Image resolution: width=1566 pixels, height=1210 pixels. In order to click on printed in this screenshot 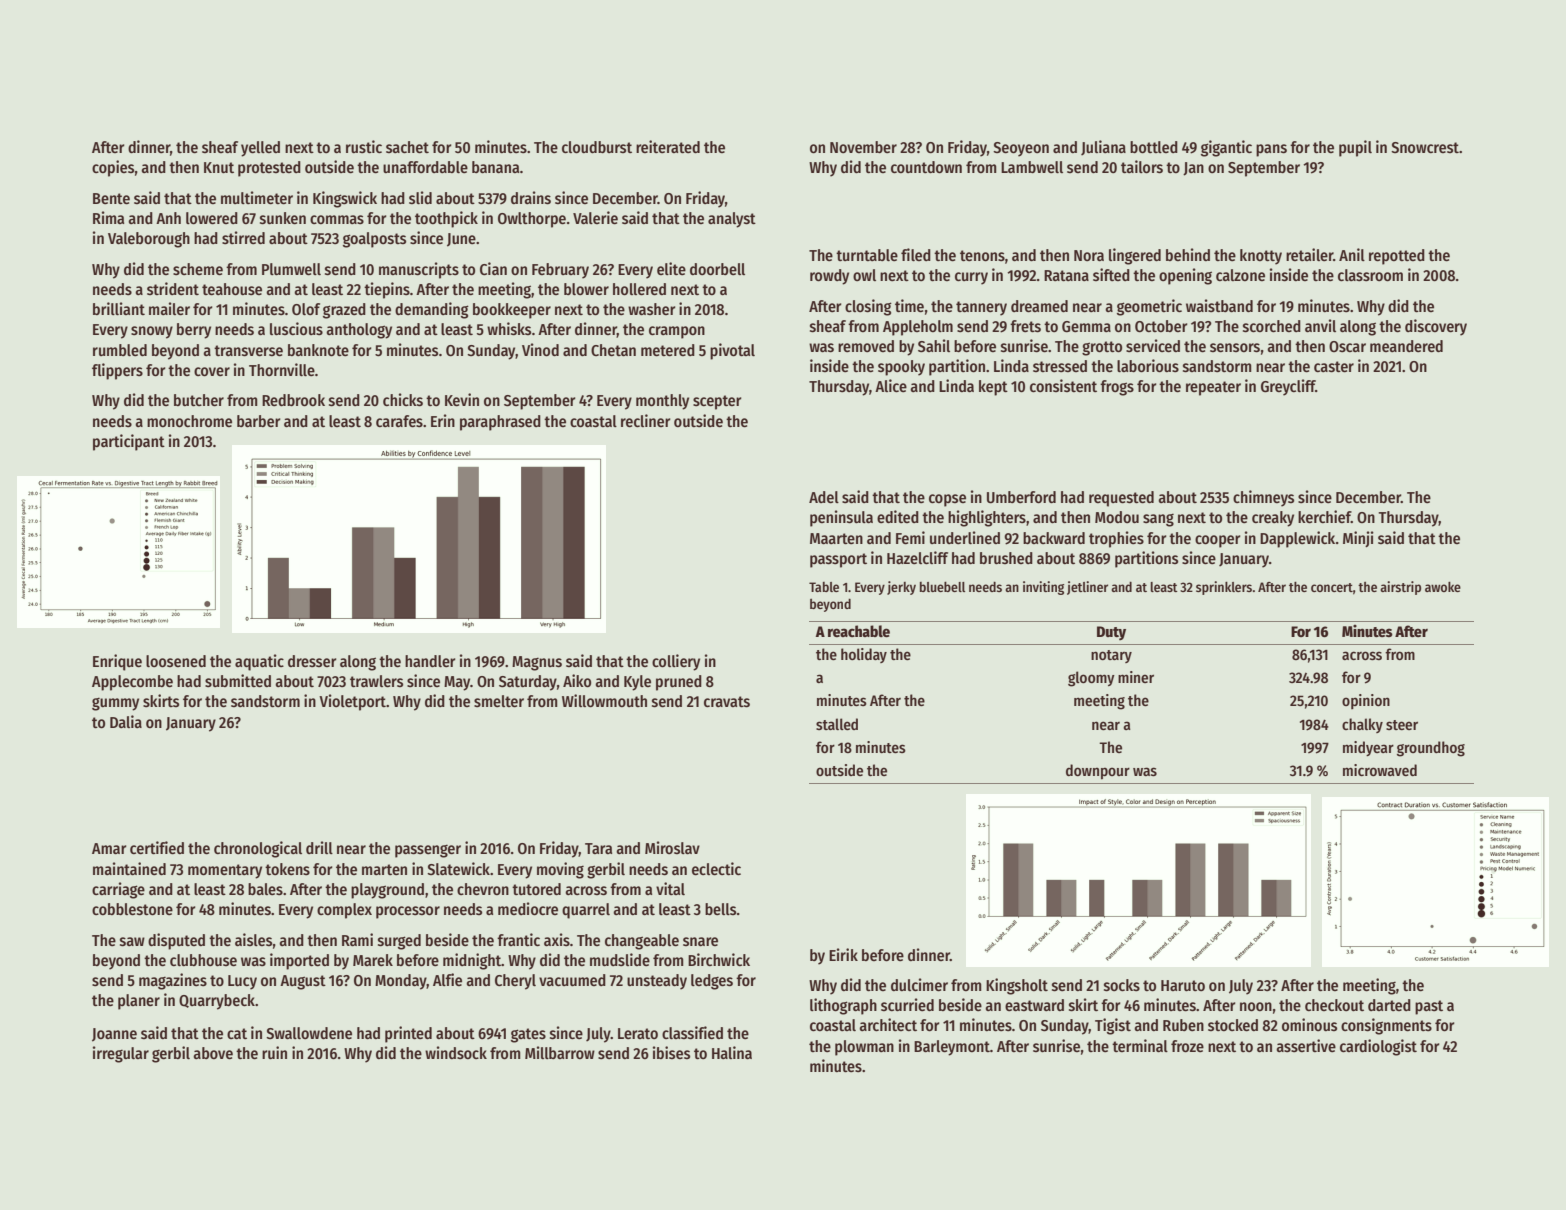, I will do `click(408, 1034)`.
